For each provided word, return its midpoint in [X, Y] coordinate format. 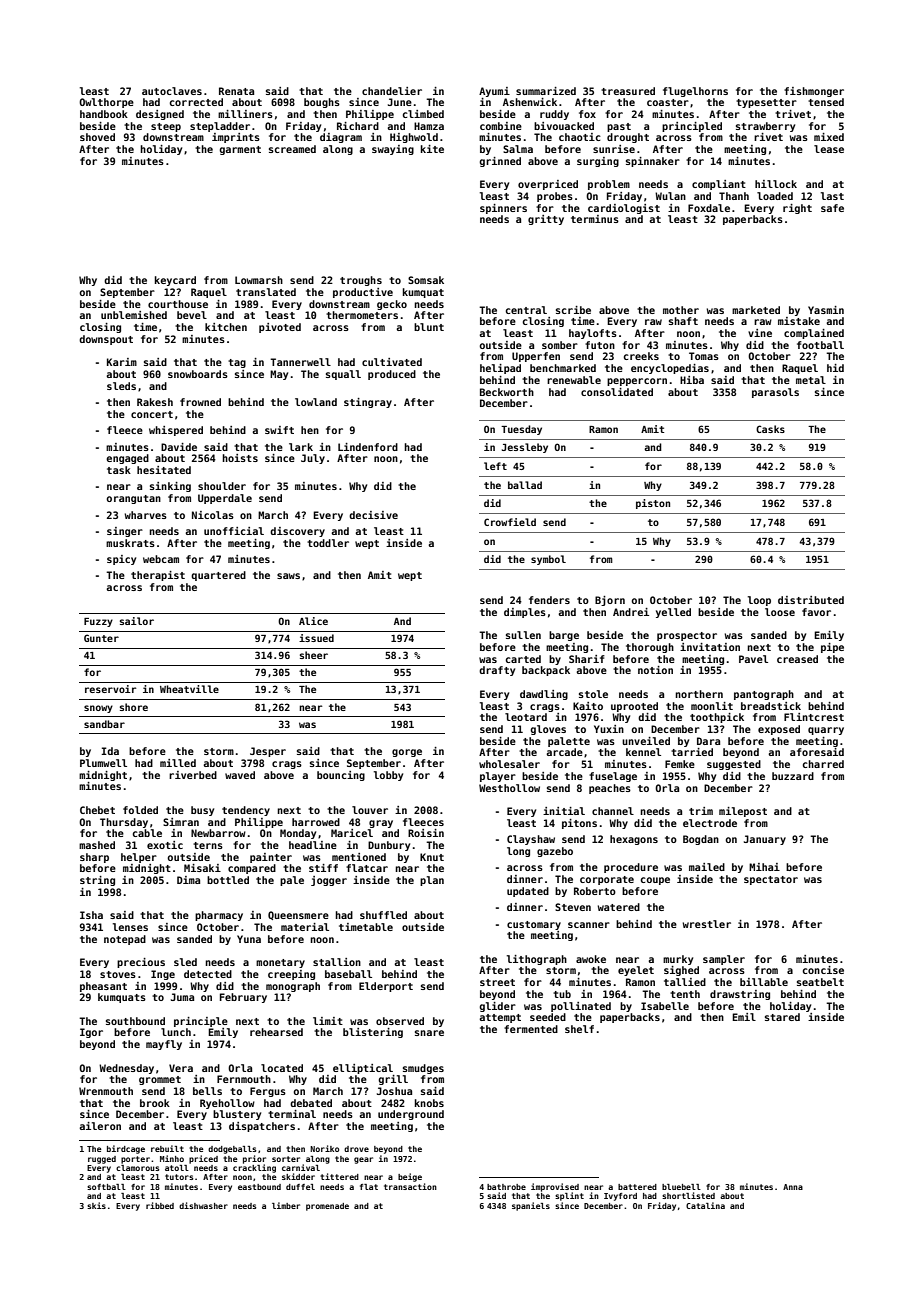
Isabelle [665, 1006]
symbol [548, 560]
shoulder [222, 486]
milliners [245, 114]
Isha [91, 915]
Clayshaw [531, 840]
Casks [770, 429]
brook [155, 1103]
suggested [734, 765]
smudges [423, 1069]
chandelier [392, 91]
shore [134, 707]
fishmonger [814, 92]
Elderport [386, 987]
